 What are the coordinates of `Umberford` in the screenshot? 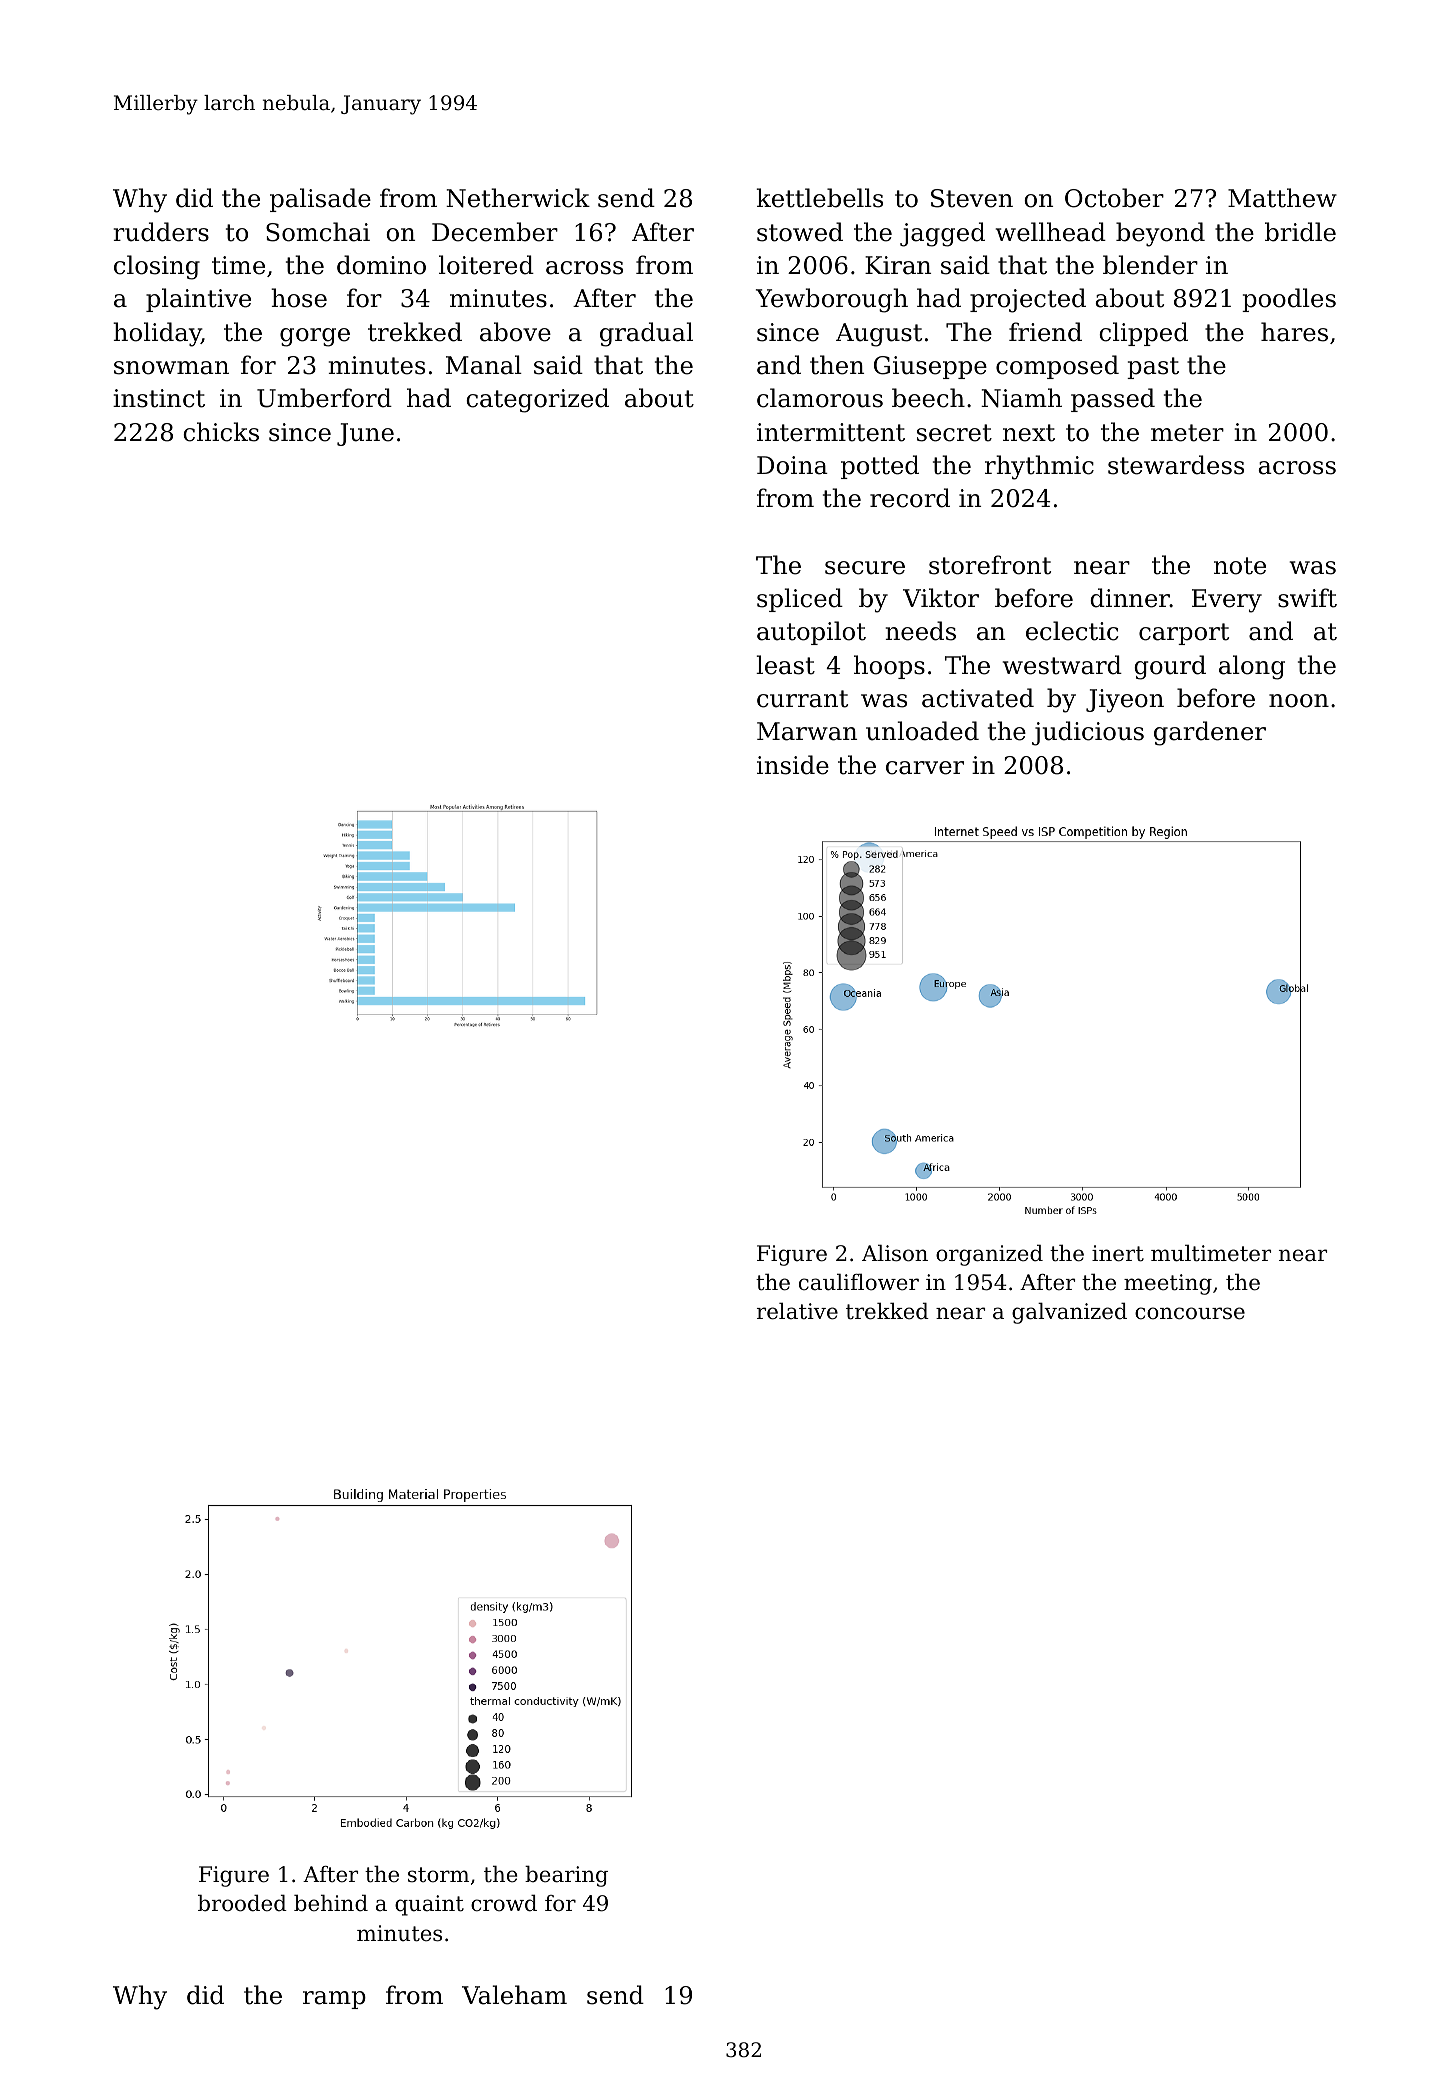 It's located at (324, 398).
